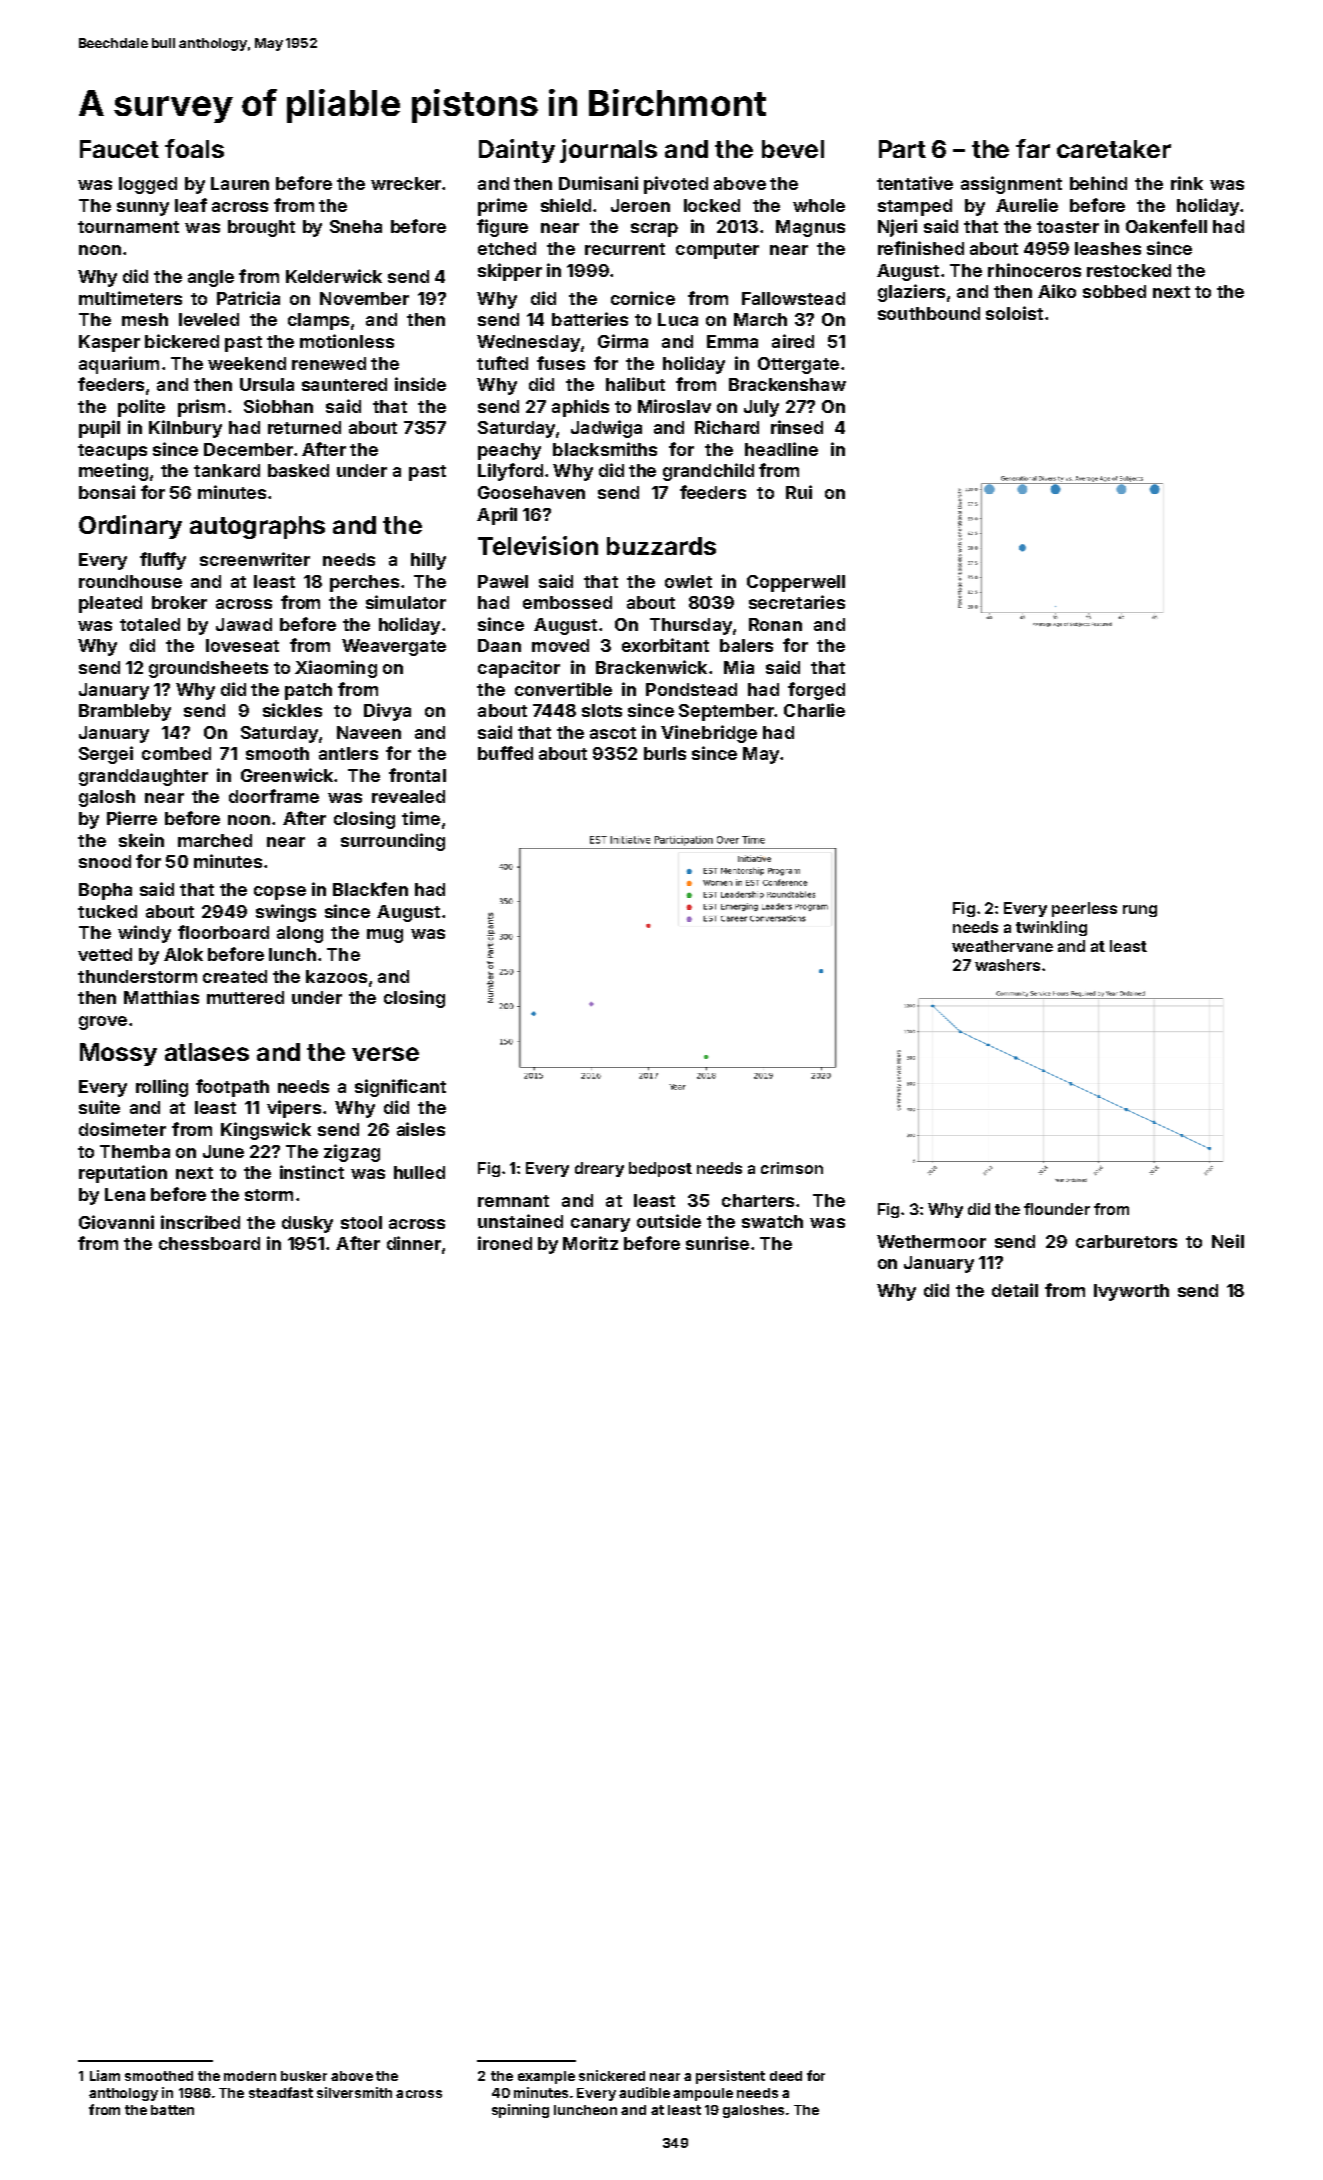 The height and width of the screenshot is (2180, 1323). What do you see at coordinates (1015, 1290) in the screenshot?
I see `detail` at bounding box center [1015, 1290].
